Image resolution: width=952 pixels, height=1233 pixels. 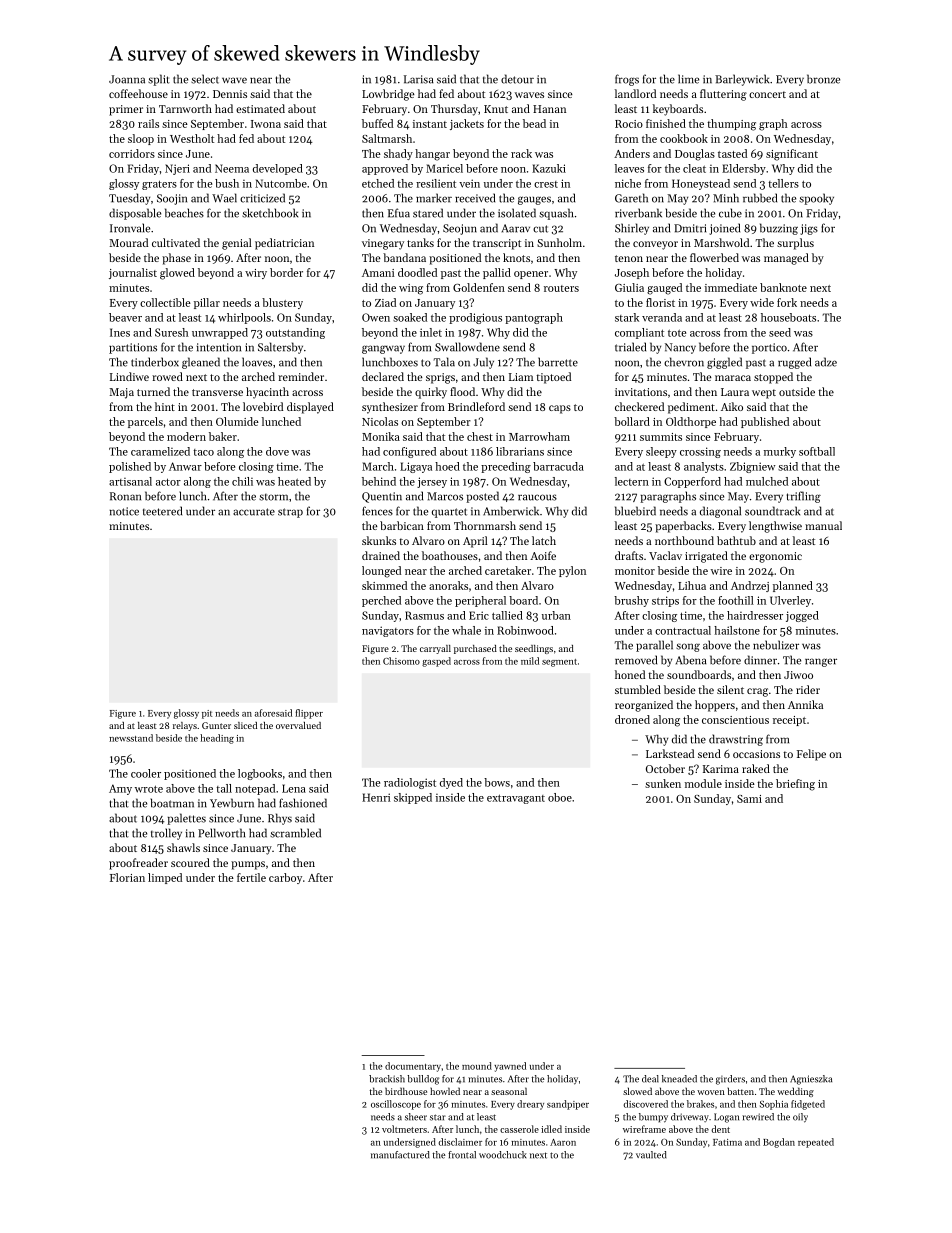 What do you see at coordinates (400, 1155) in the screenshot?
I see `manufactured` at bounding box center [400, 1155].
